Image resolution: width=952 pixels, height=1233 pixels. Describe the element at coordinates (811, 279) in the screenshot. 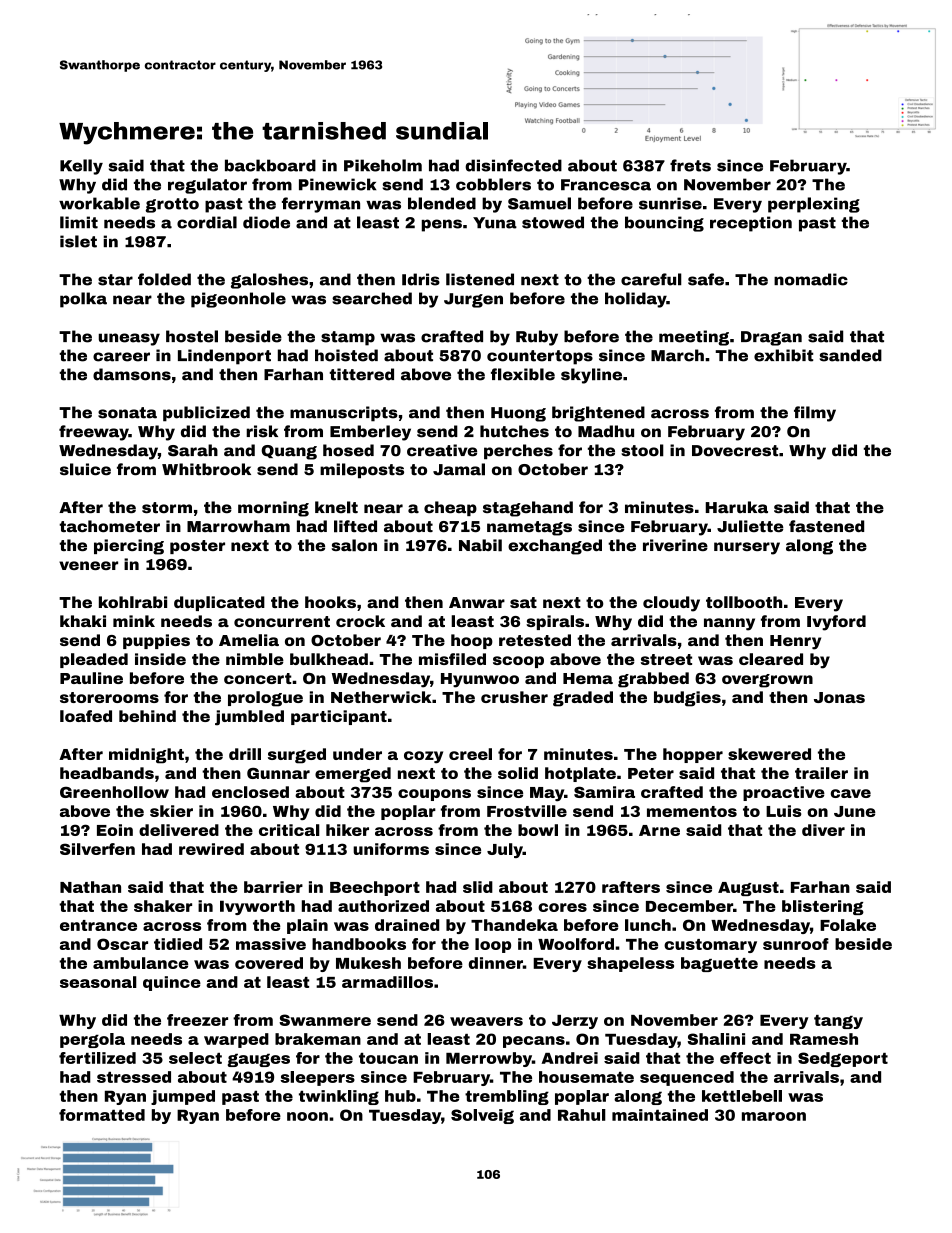

I see `nomadic` at that location.
